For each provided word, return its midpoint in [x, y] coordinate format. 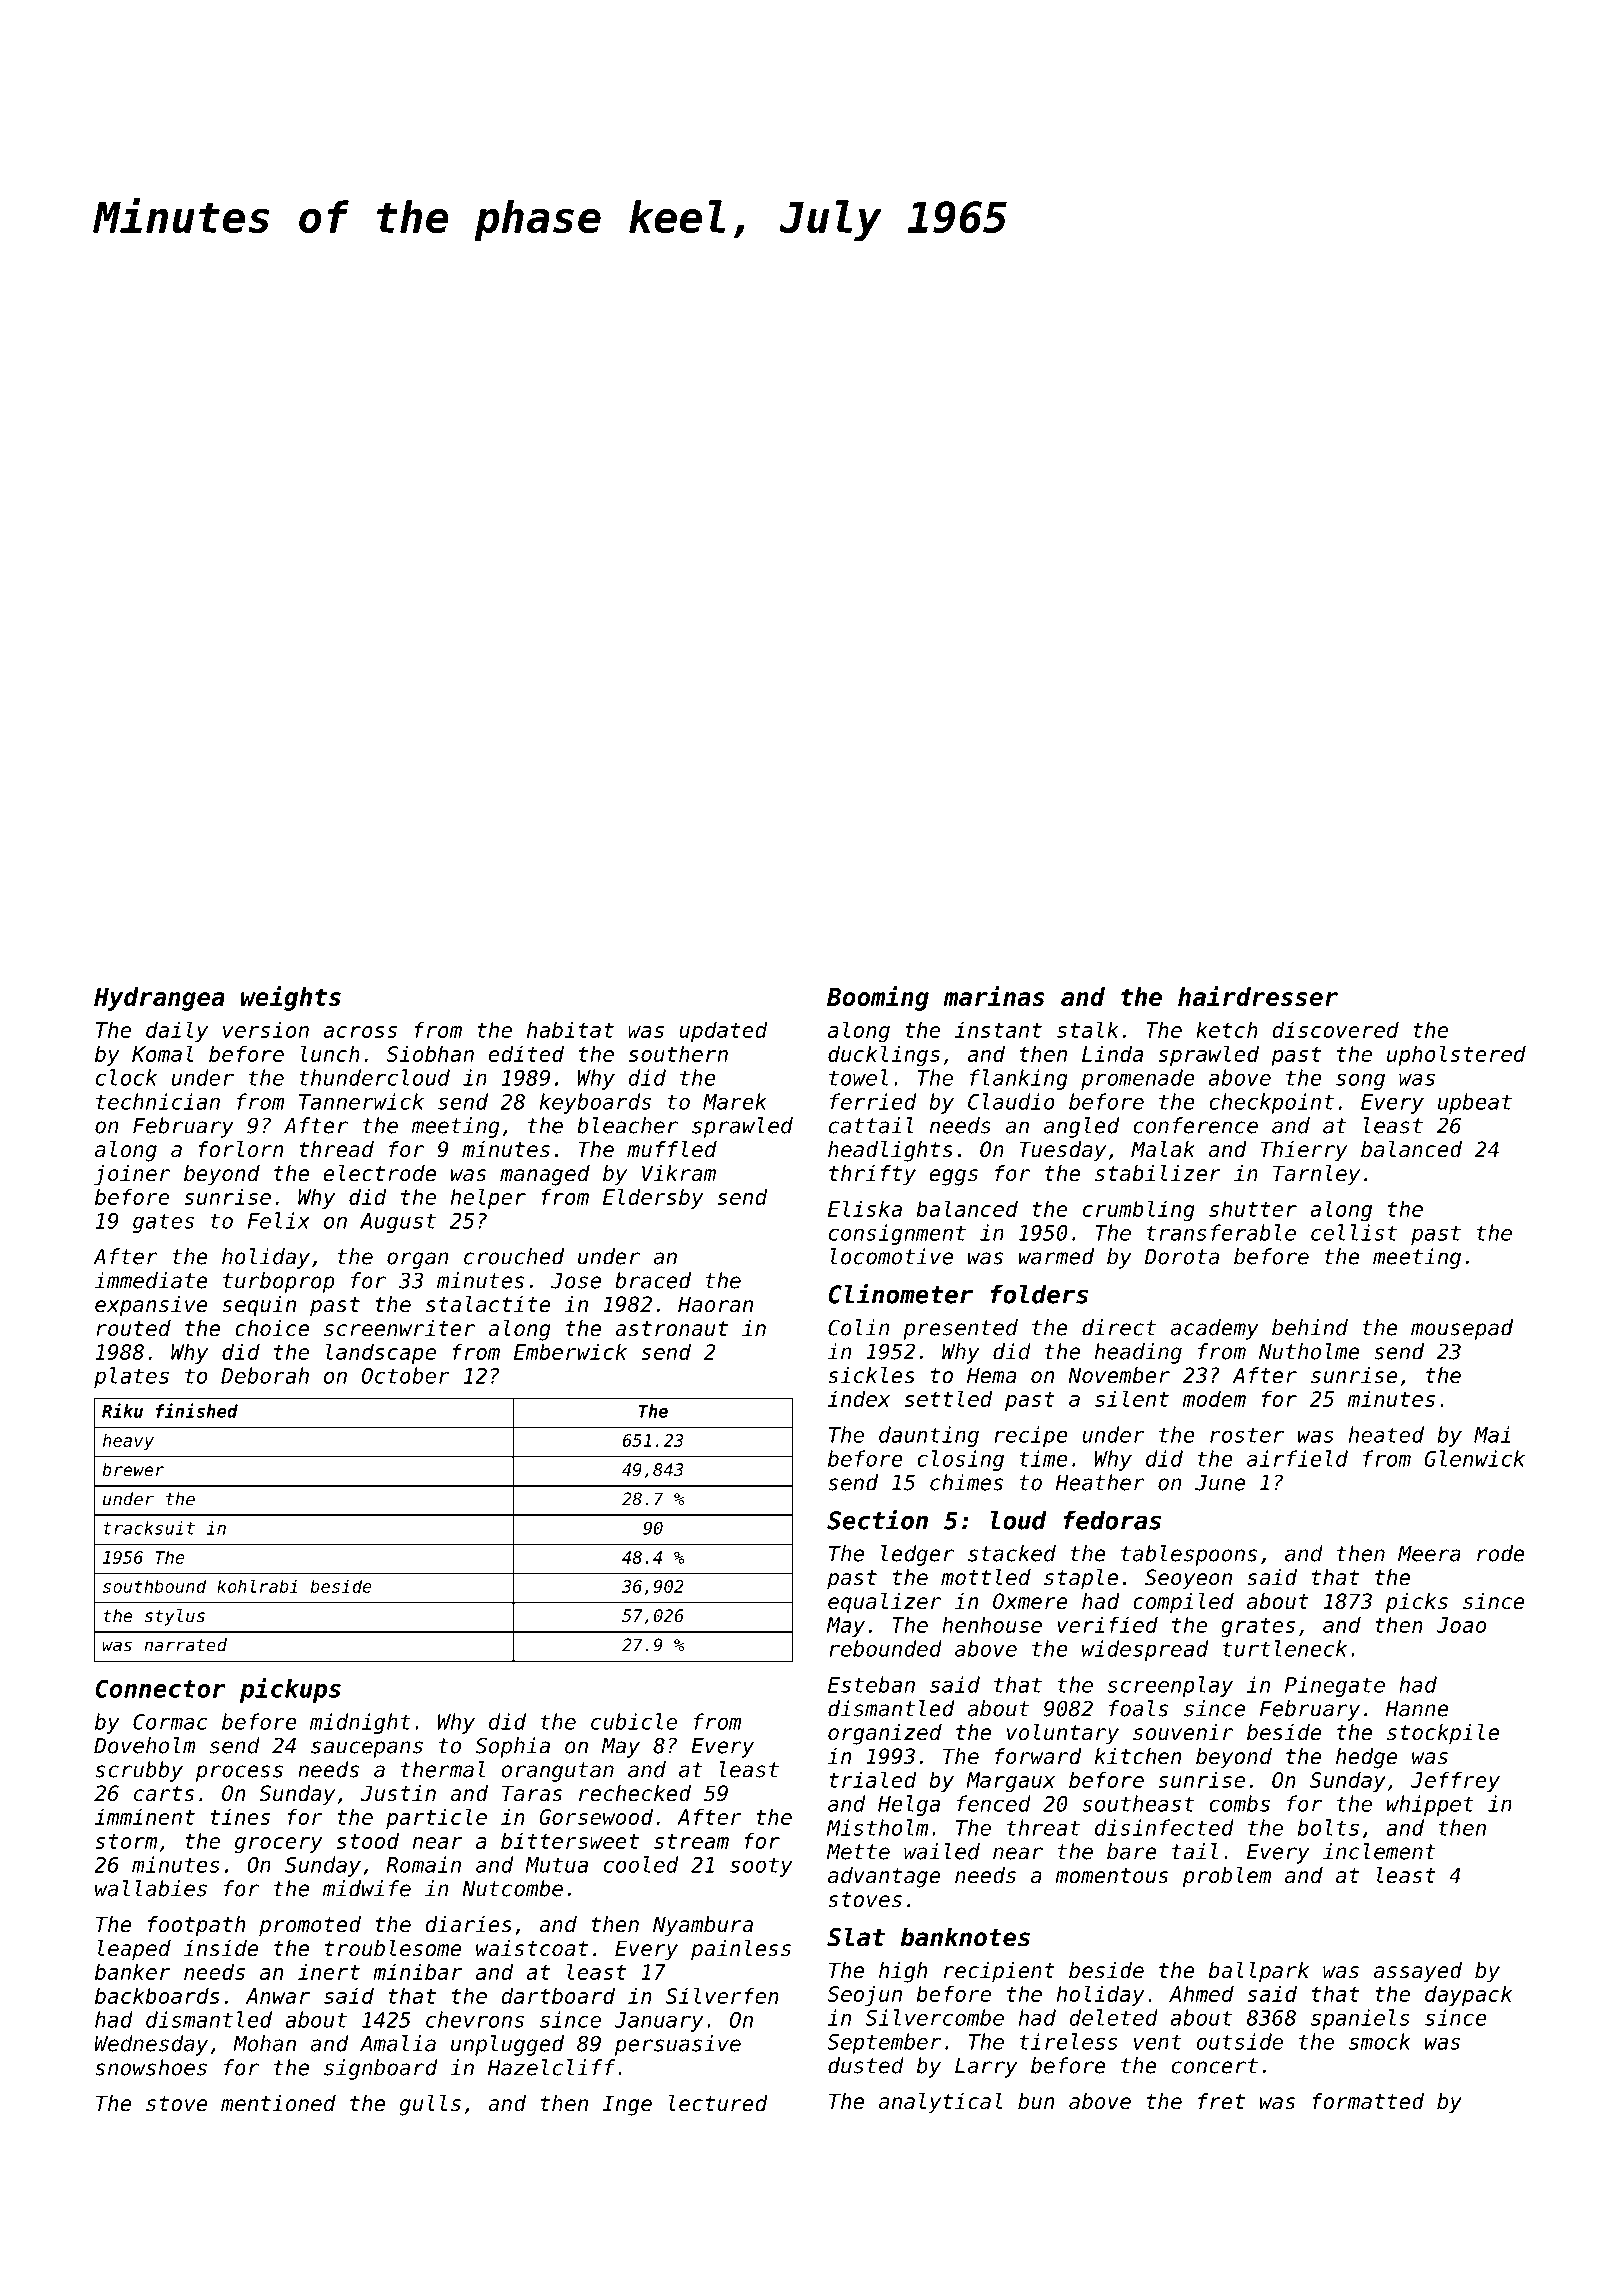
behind [1310, 1327]
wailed [942, 1851]
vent [1158, 2042]
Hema [991, 1375]
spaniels [1360, 2019]
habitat [570, 1029]
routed [133, 1328]
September [884, 2043]
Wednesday [151, 2045]
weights [291, 998]
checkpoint [1271, 1103]
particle [436, 1818]
